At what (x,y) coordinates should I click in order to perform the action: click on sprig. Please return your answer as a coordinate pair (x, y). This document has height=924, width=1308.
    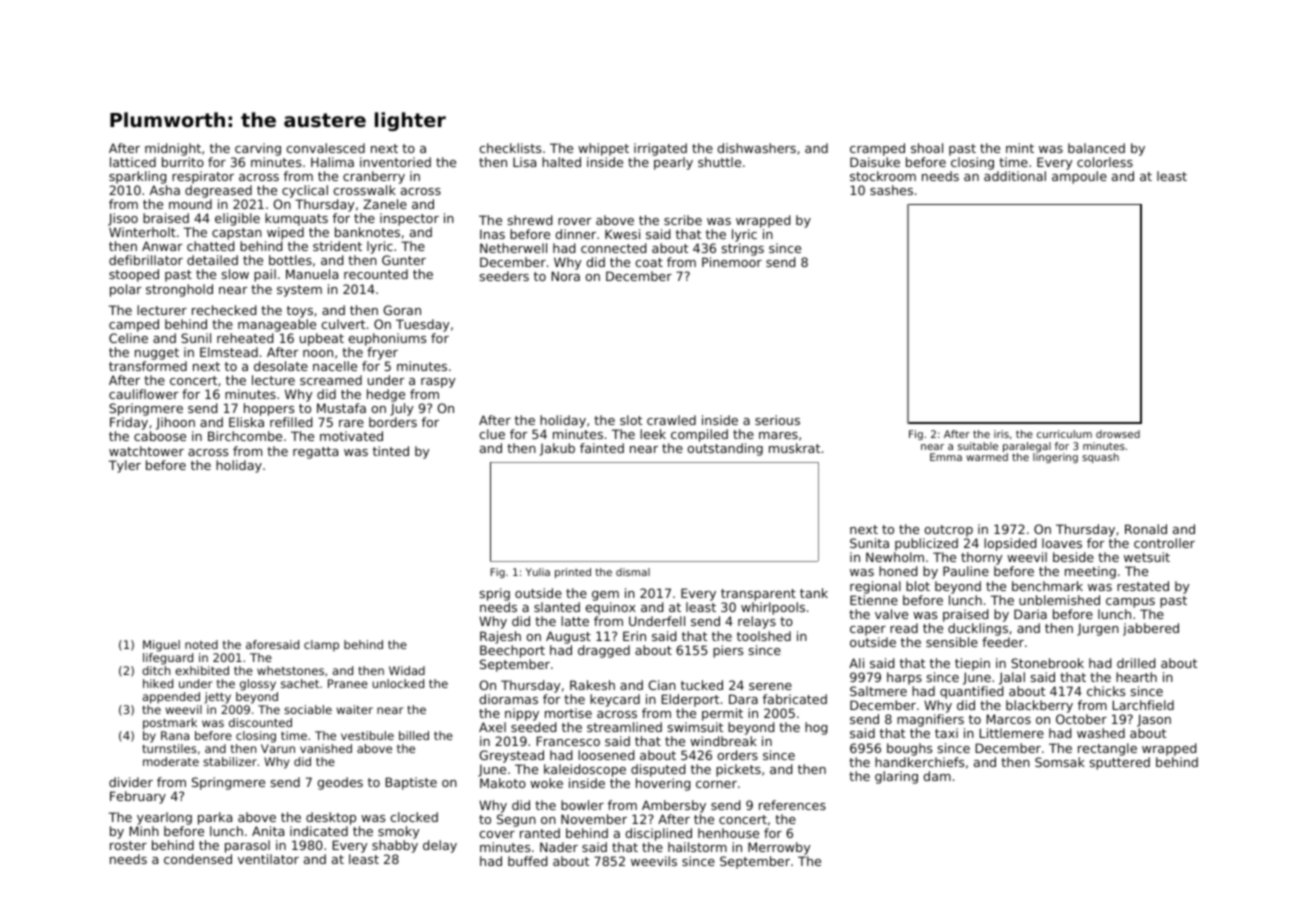
    Looking at the image, I should click on (495, 594).
